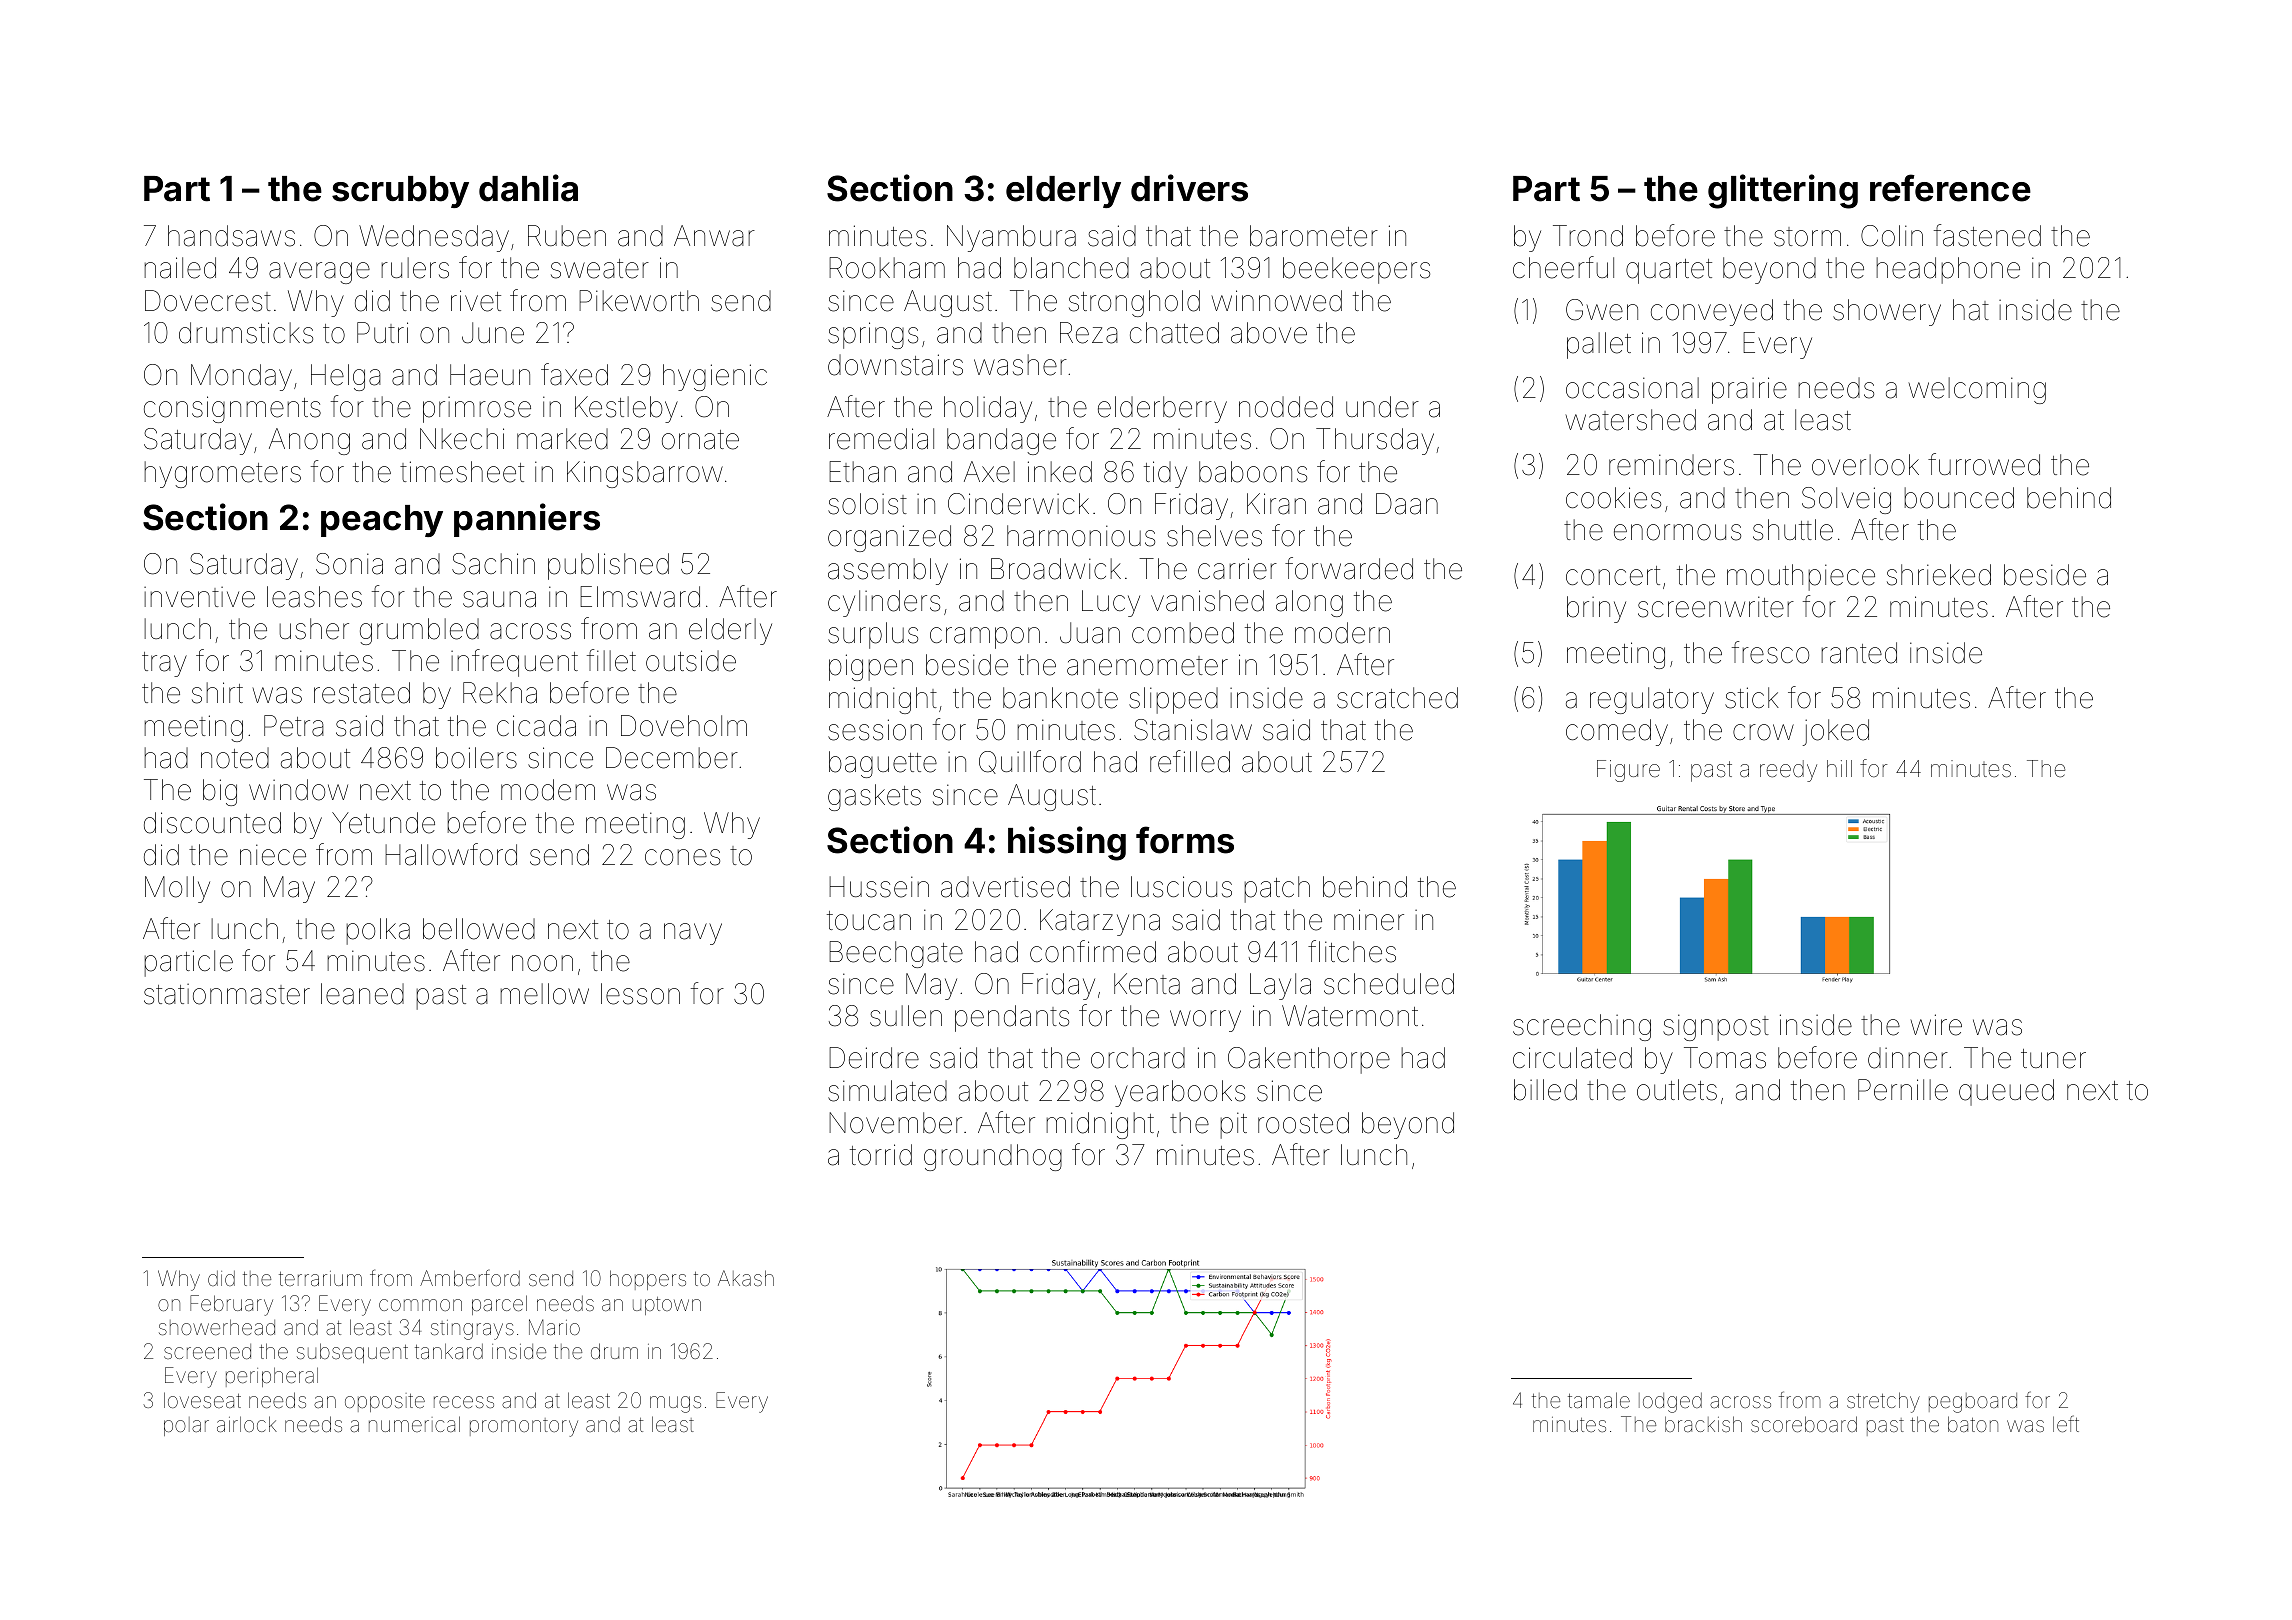  Describe the element at coordinates (1950, 188) in the screenshot. I see `reference` at that location.
